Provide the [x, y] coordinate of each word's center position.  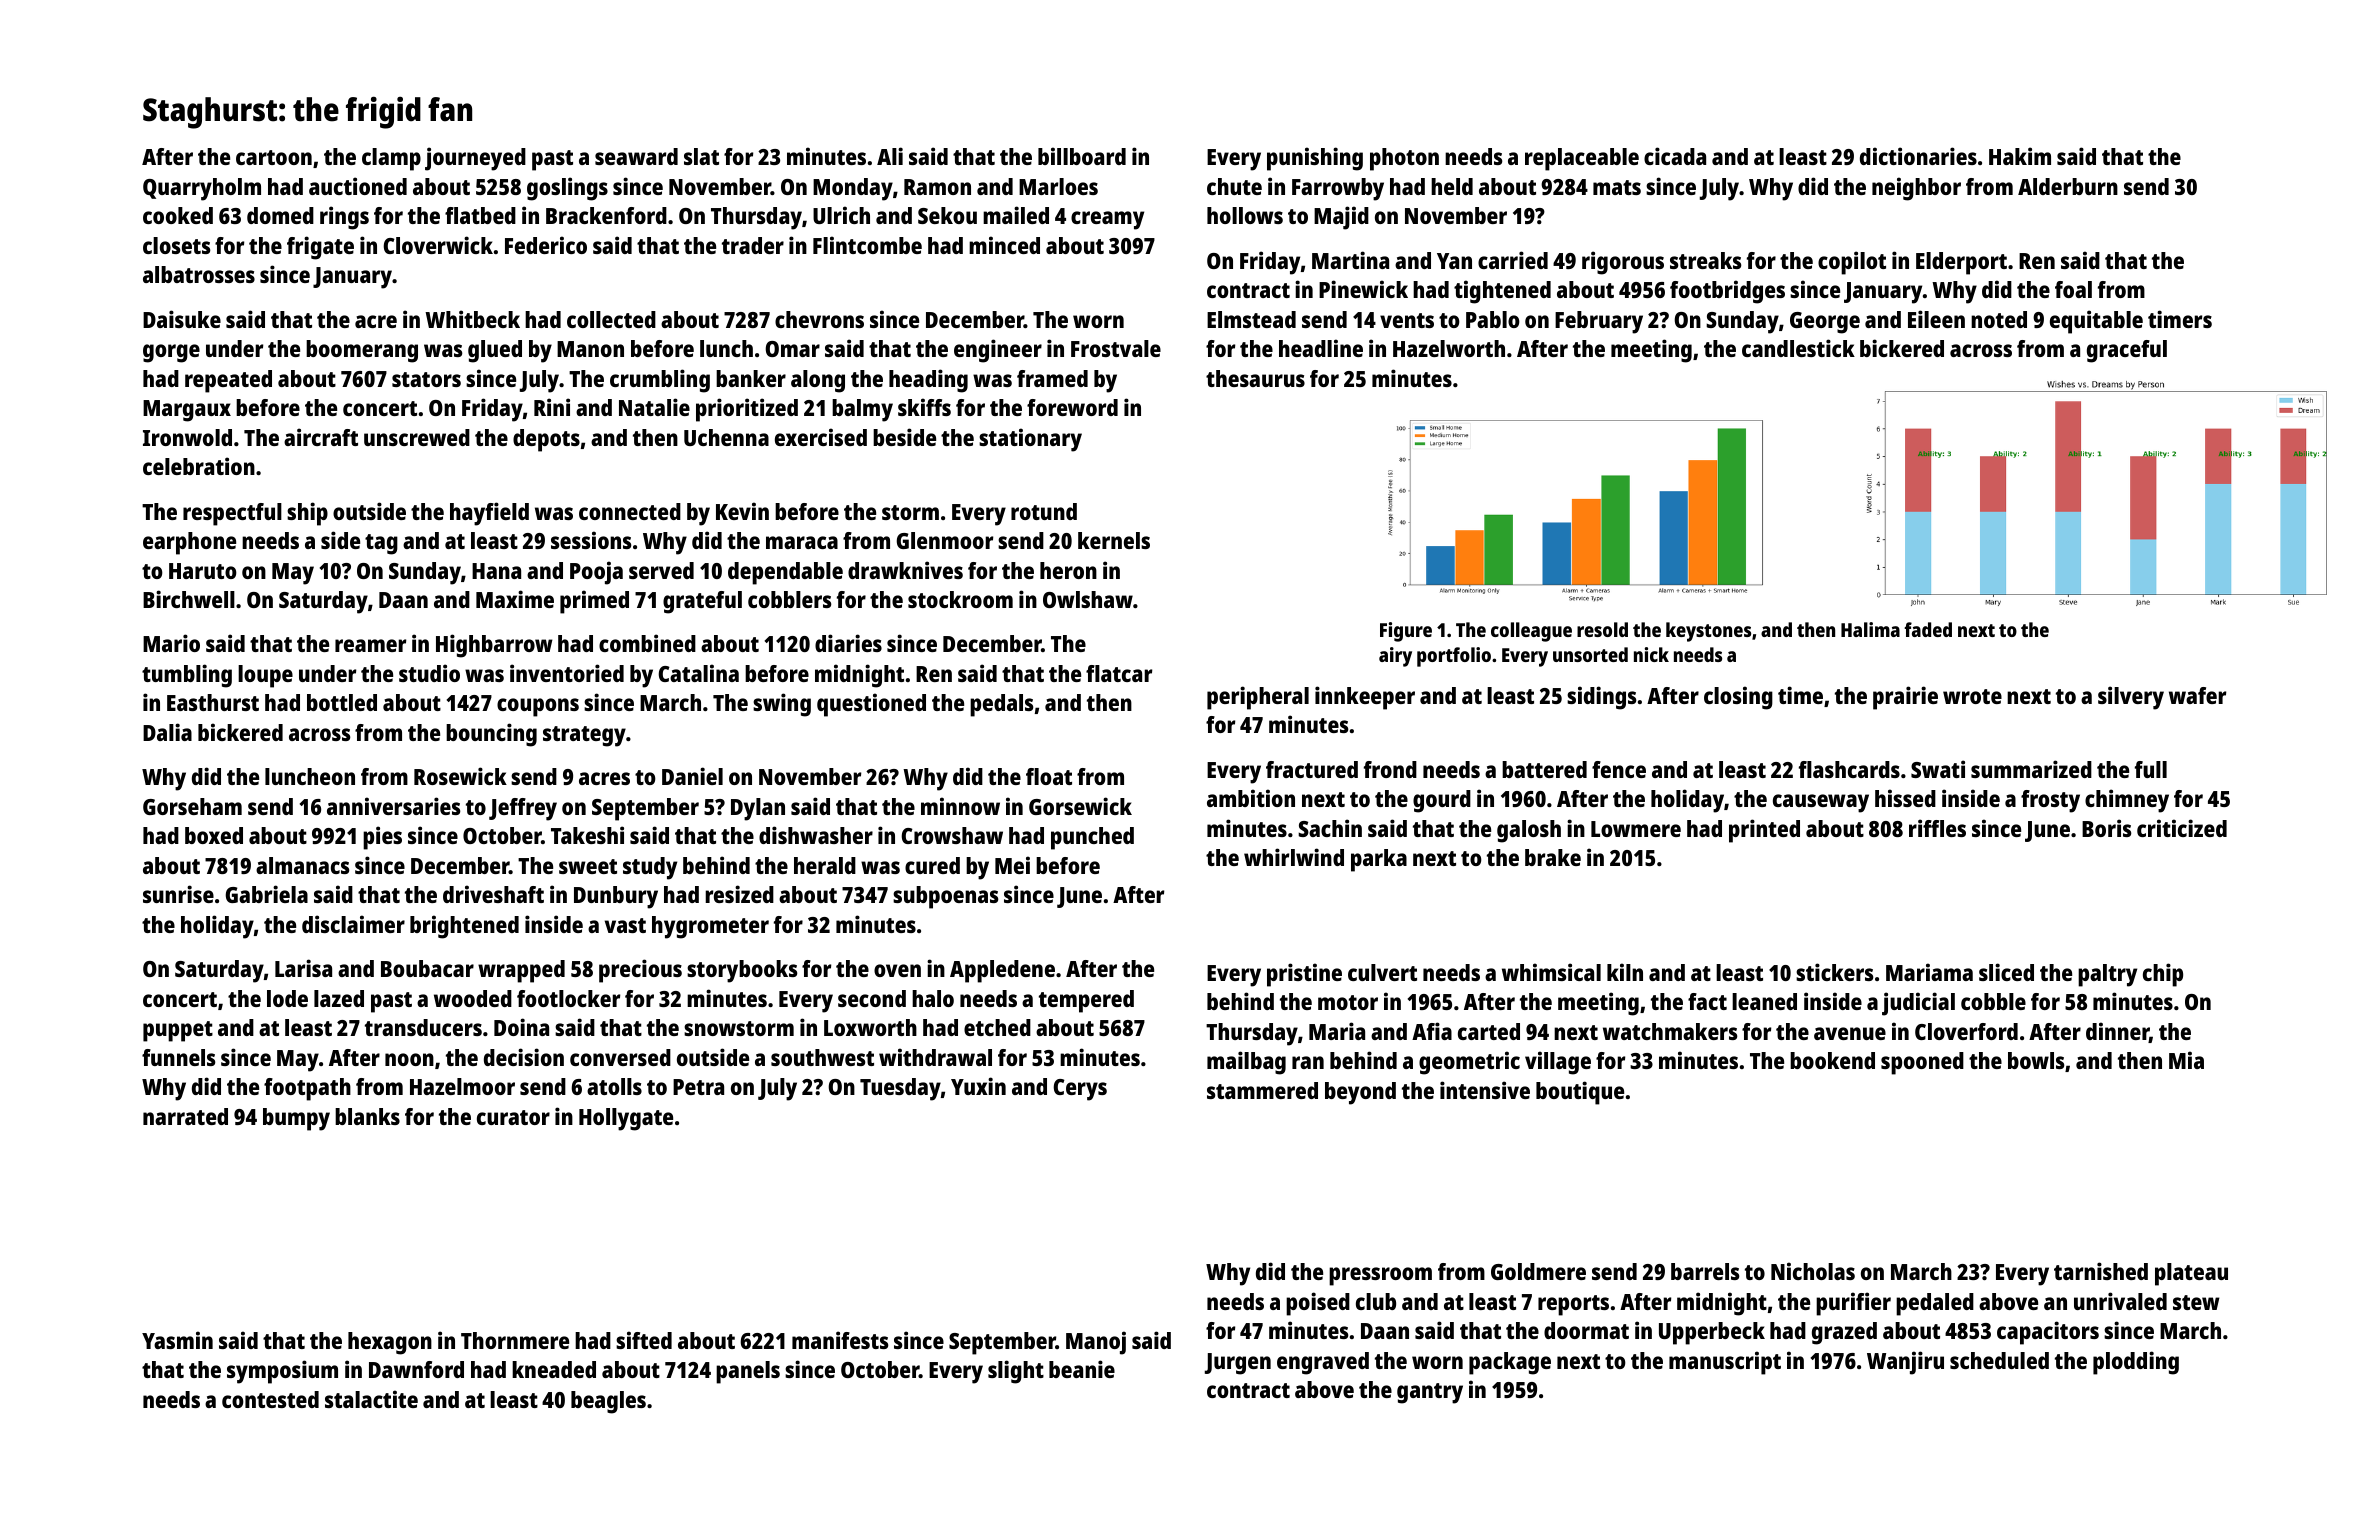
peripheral [1258, 698]
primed [594, 602]
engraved [1323, 1363]
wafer [2197, 695]
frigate [320, 248]
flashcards [1849, 769]
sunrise [178, 894]
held [1452, 186]
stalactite [371, 1399]
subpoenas [946, 897]
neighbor [1916, 189]
